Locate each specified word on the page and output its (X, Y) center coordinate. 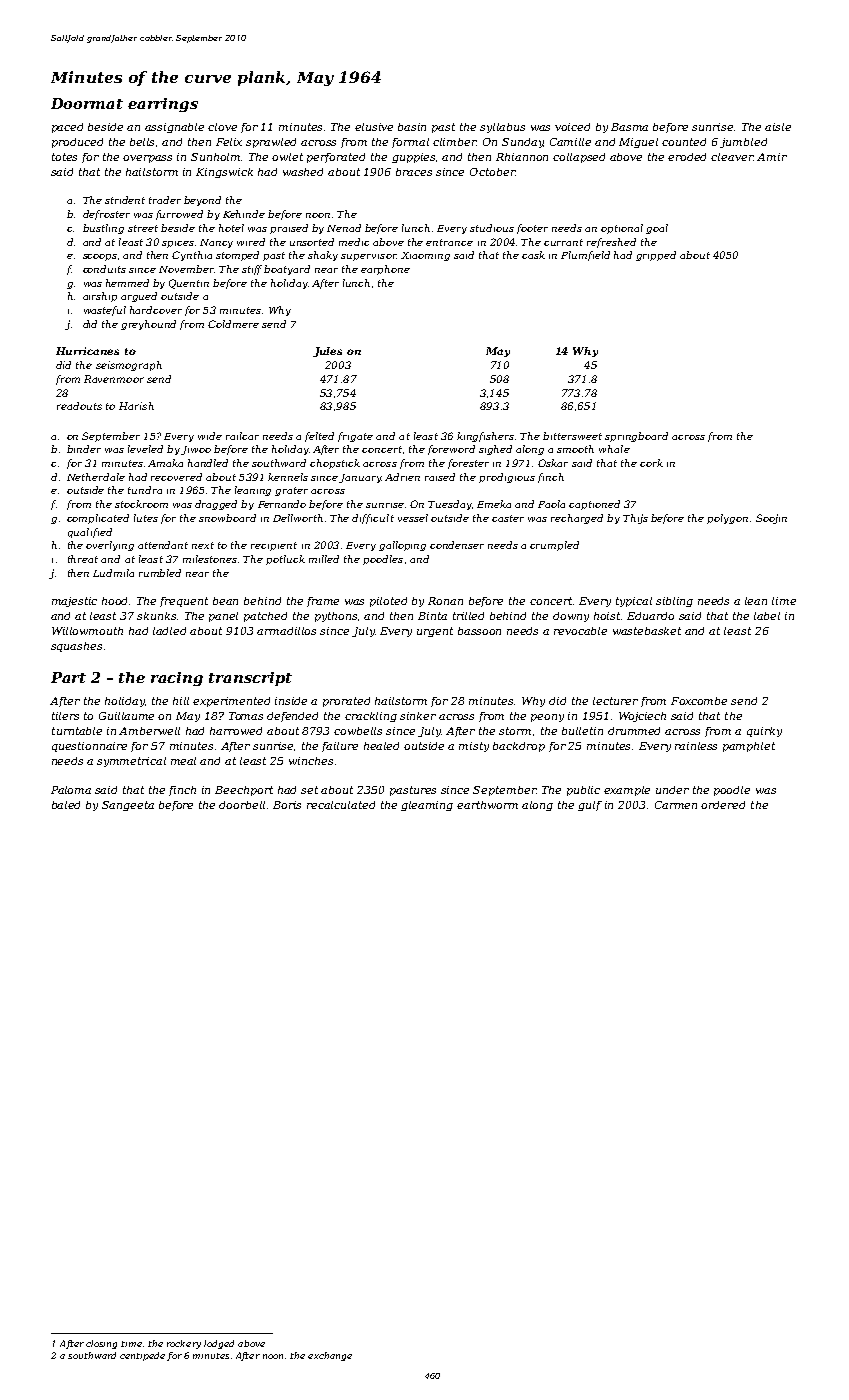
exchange (330, 1356)
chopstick (335, 464)
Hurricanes (87, 351)
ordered (723, 805)
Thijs (635, 519)
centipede (142, 1356)
